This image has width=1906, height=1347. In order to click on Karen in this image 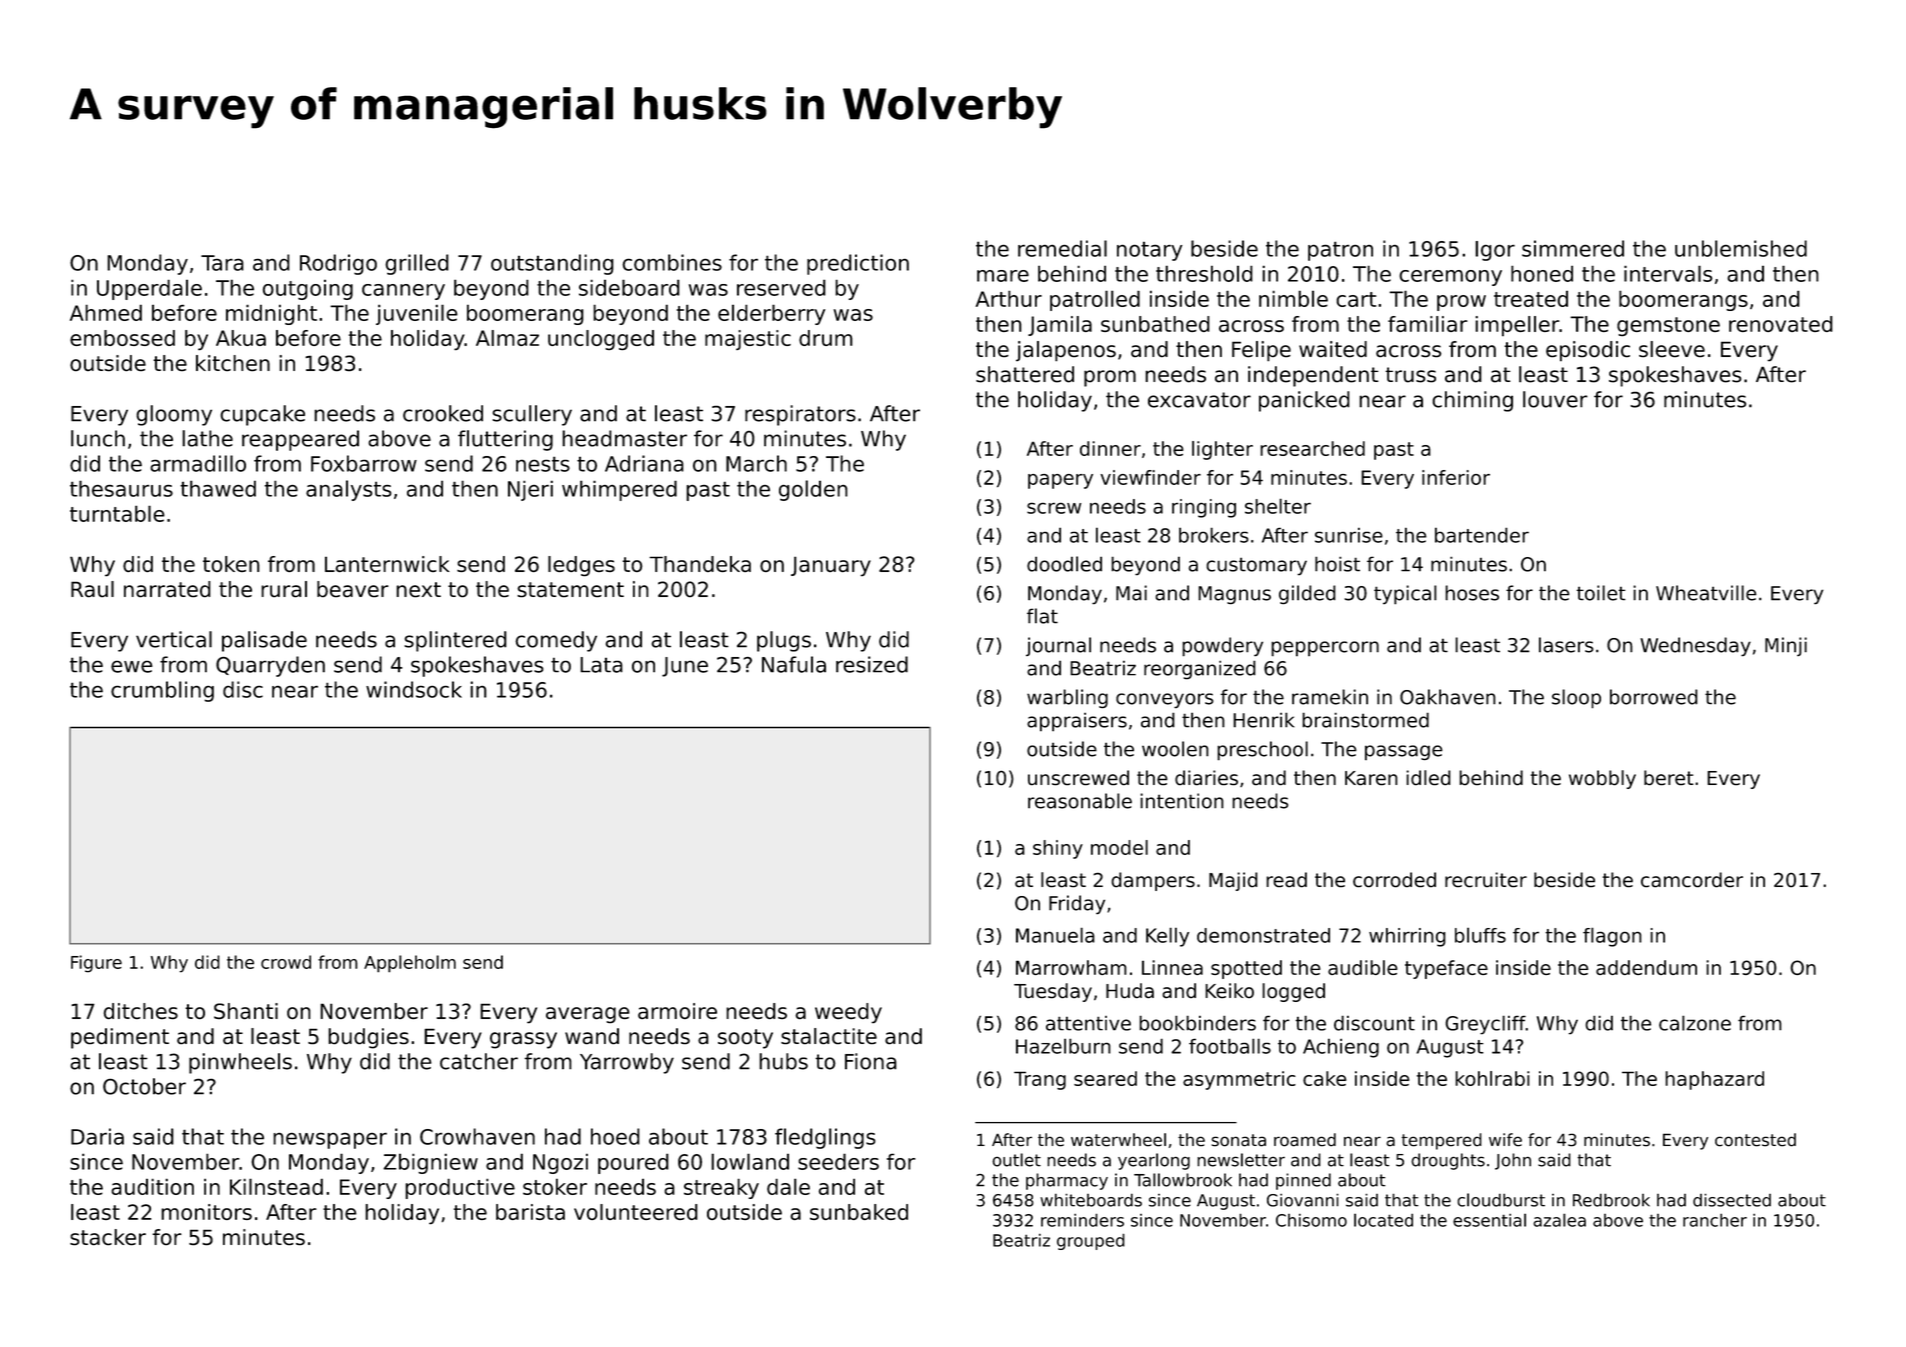, I will do `click(1371, 778)`.
